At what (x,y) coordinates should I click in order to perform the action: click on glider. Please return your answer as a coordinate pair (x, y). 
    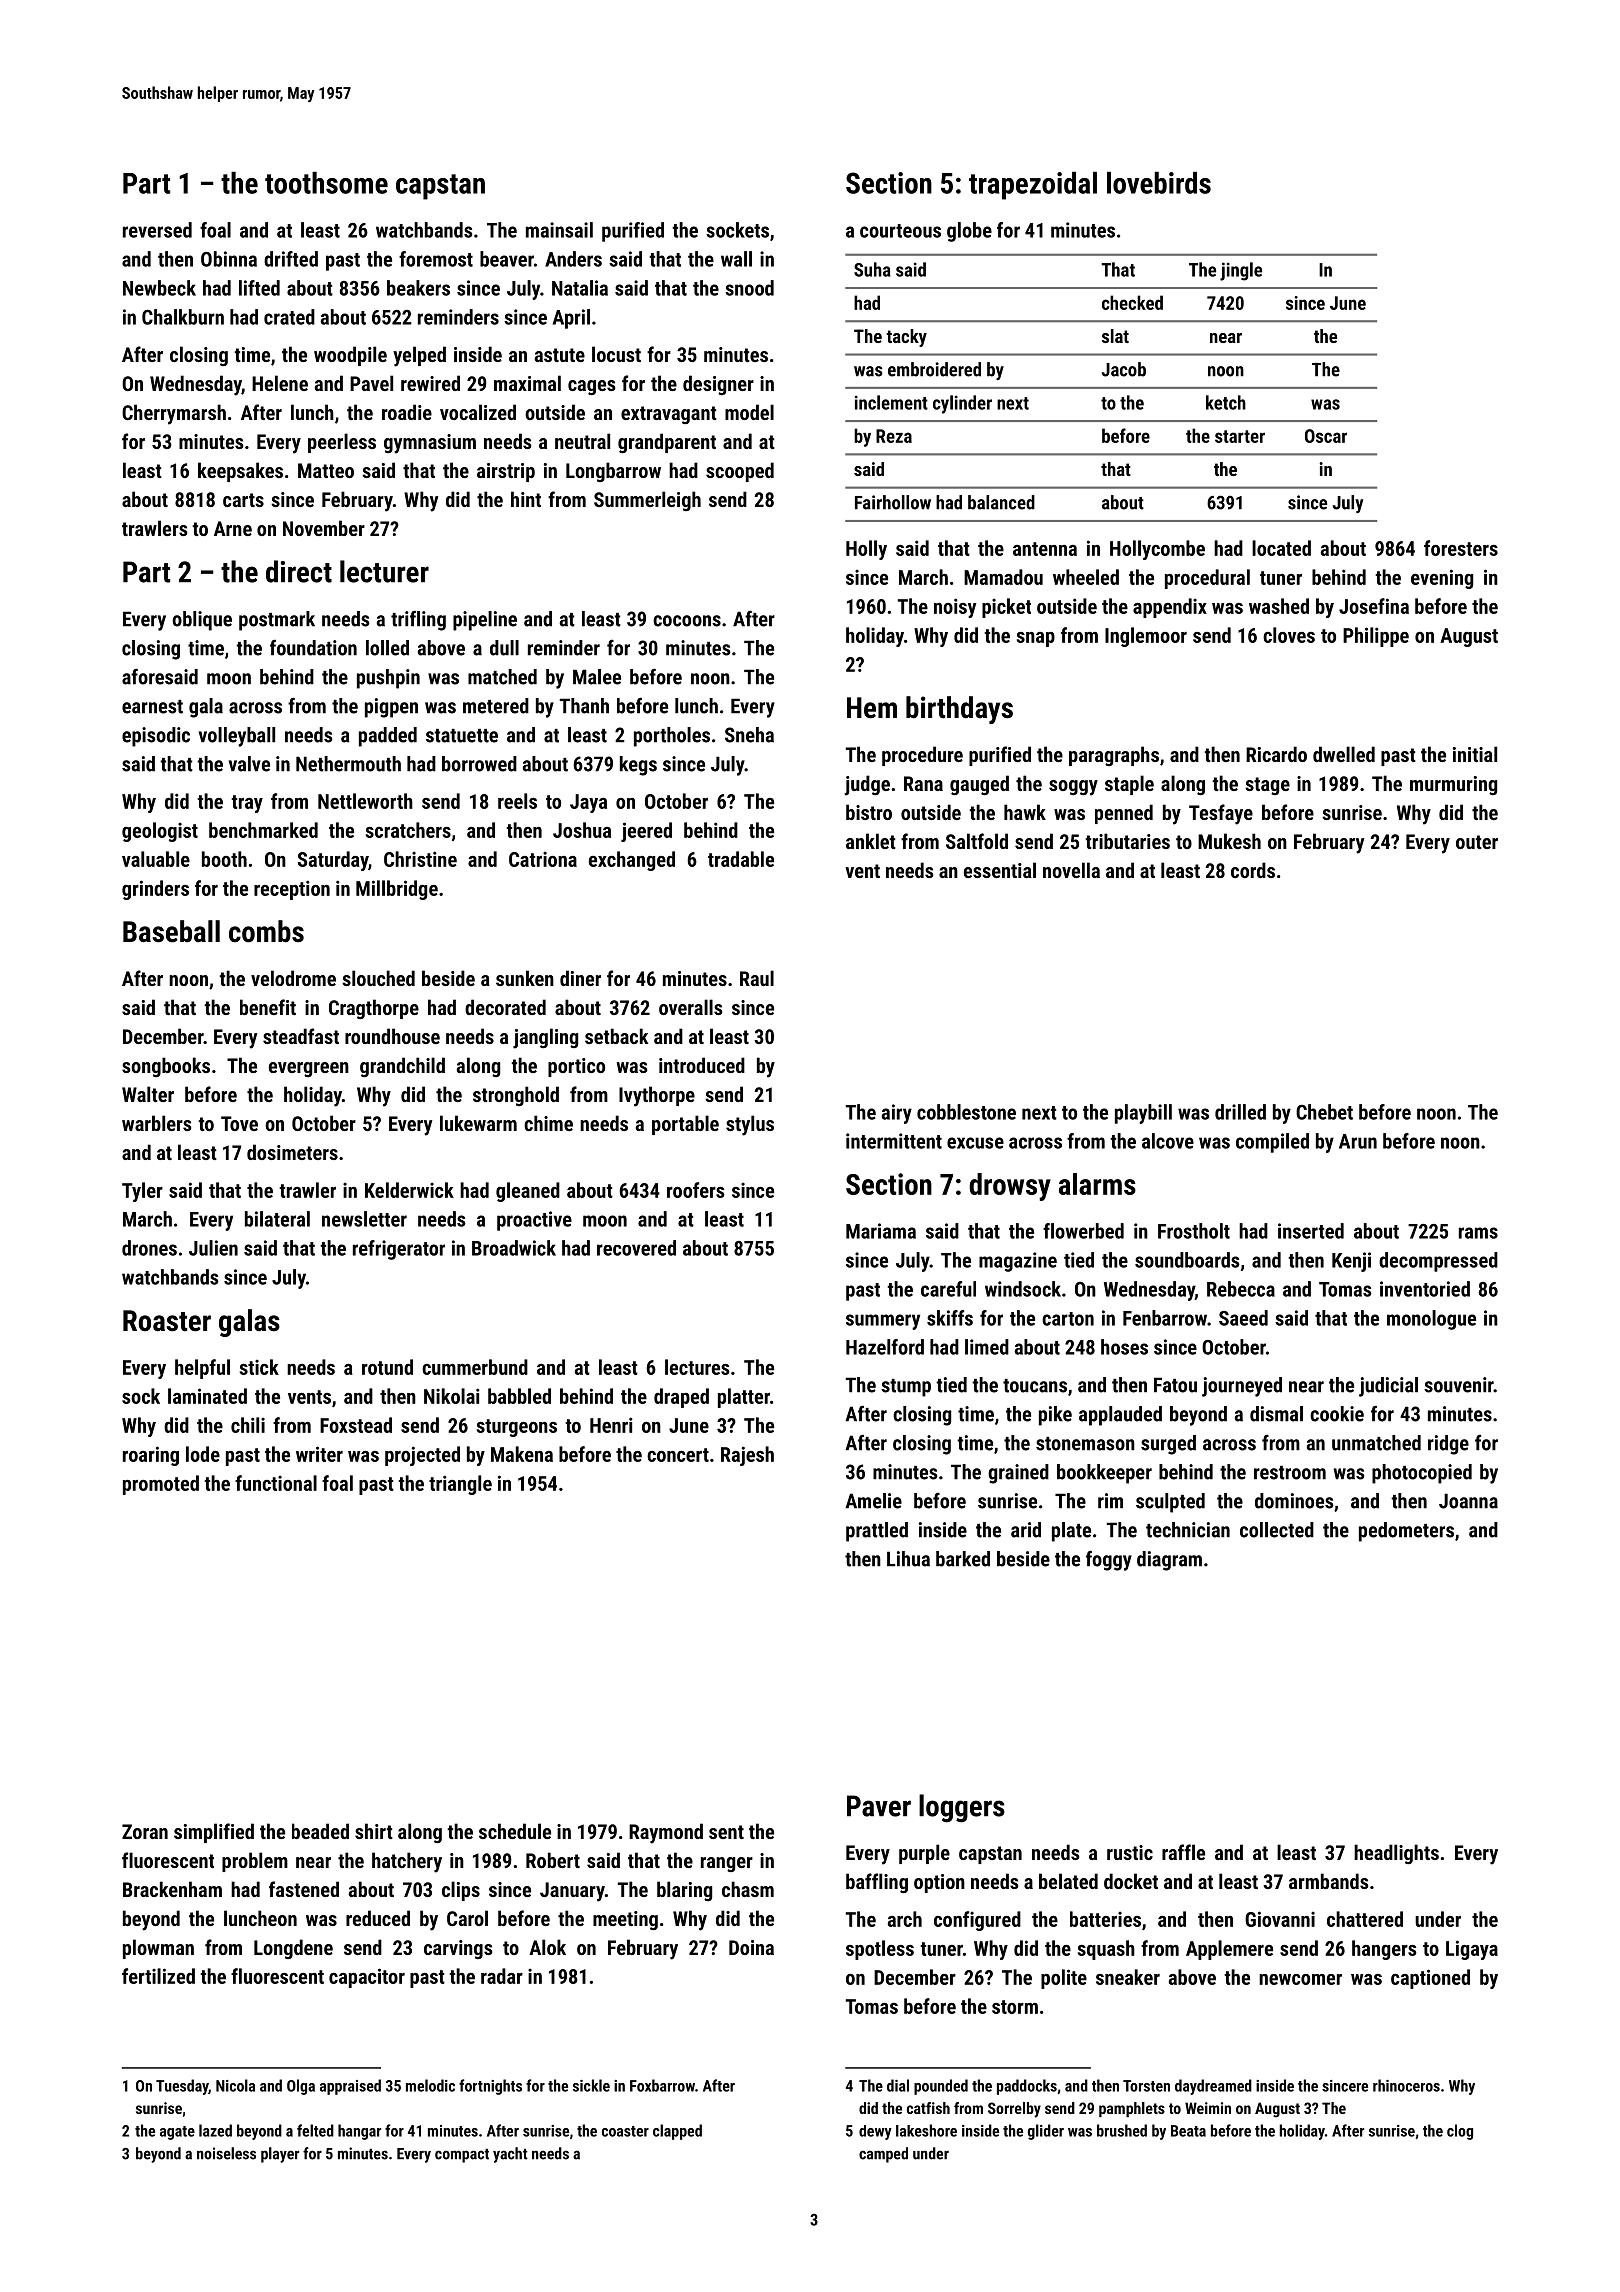
    Looking at the image, I should click on (1046, 2132).
